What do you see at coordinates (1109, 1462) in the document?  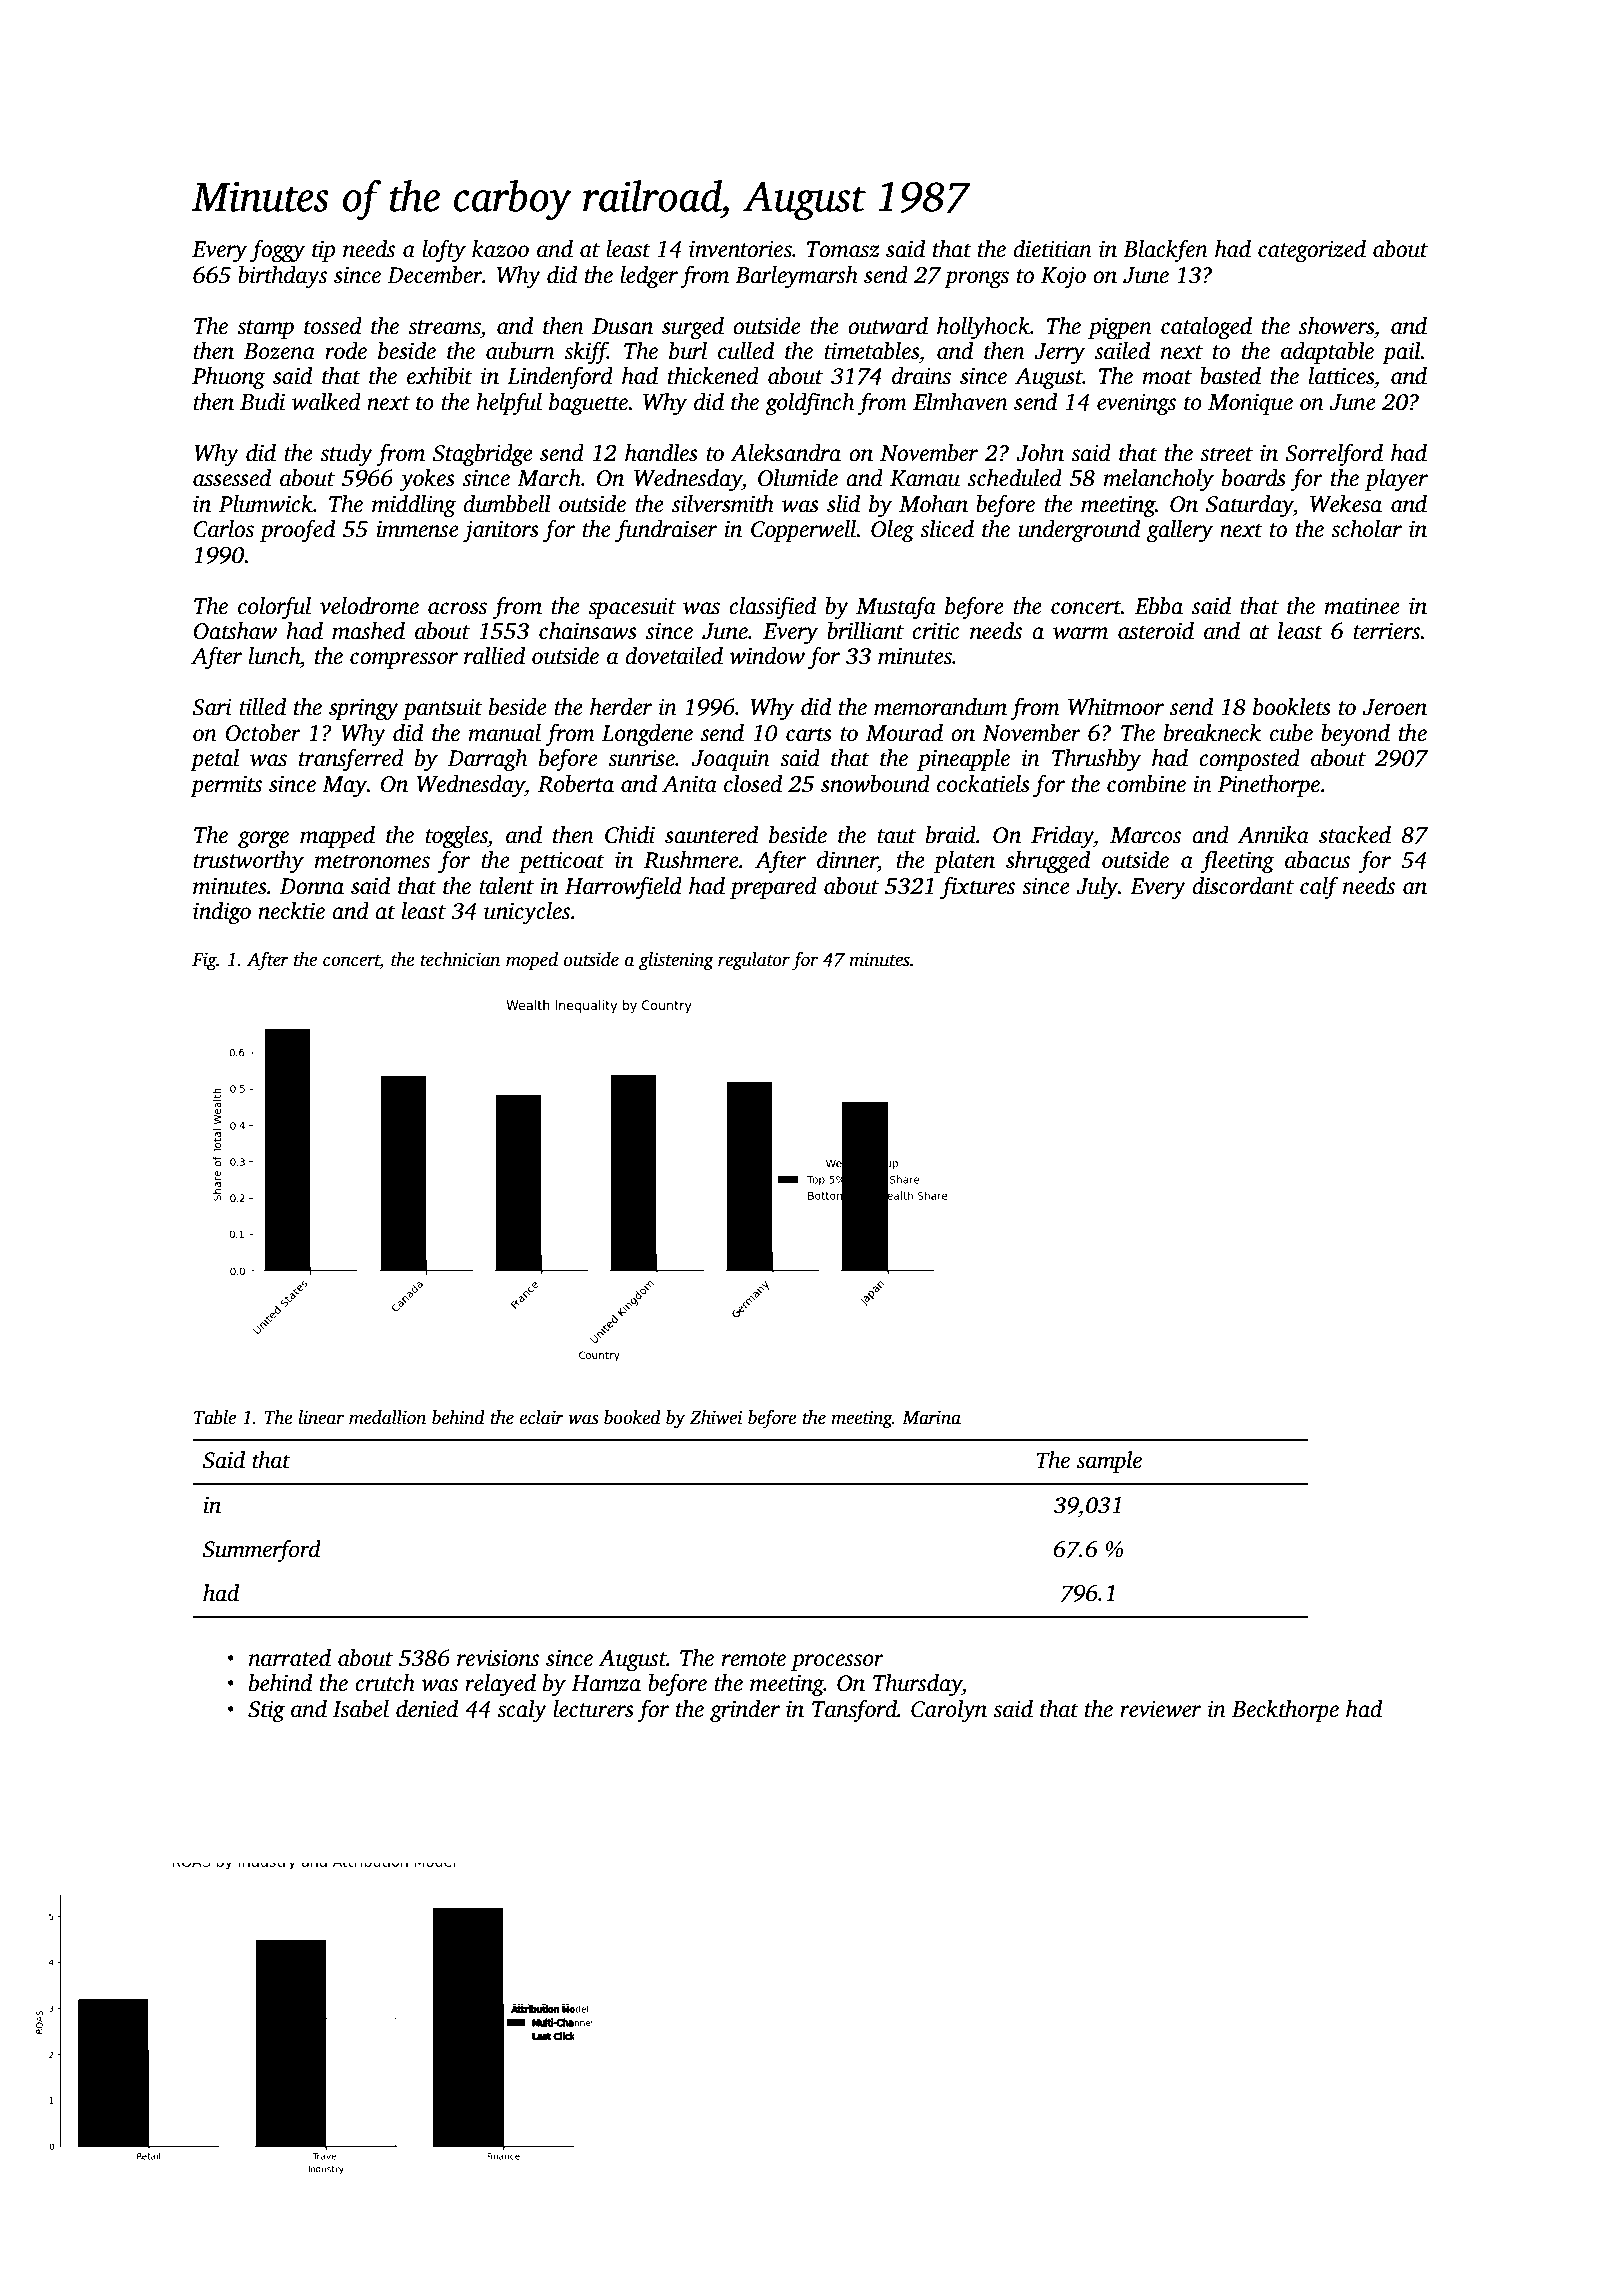 I see `sample` at bounding box center [1109, 1462].
